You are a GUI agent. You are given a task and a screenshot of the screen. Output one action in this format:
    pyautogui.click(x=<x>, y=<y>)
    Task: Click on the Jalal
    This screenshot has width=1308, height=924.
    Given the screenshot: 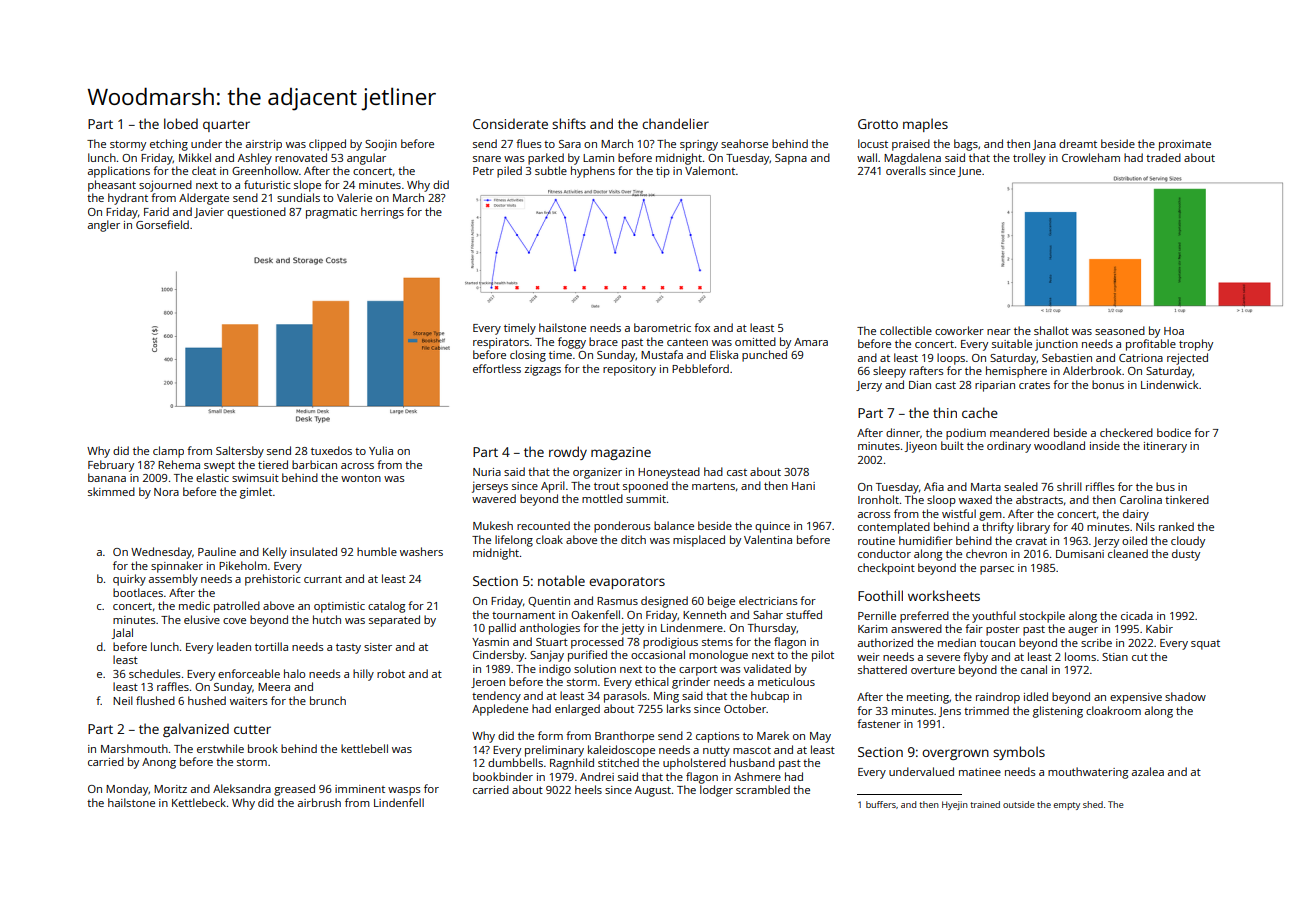 What is the action you would take?
    pyautogui.click(x=122, y=633)
